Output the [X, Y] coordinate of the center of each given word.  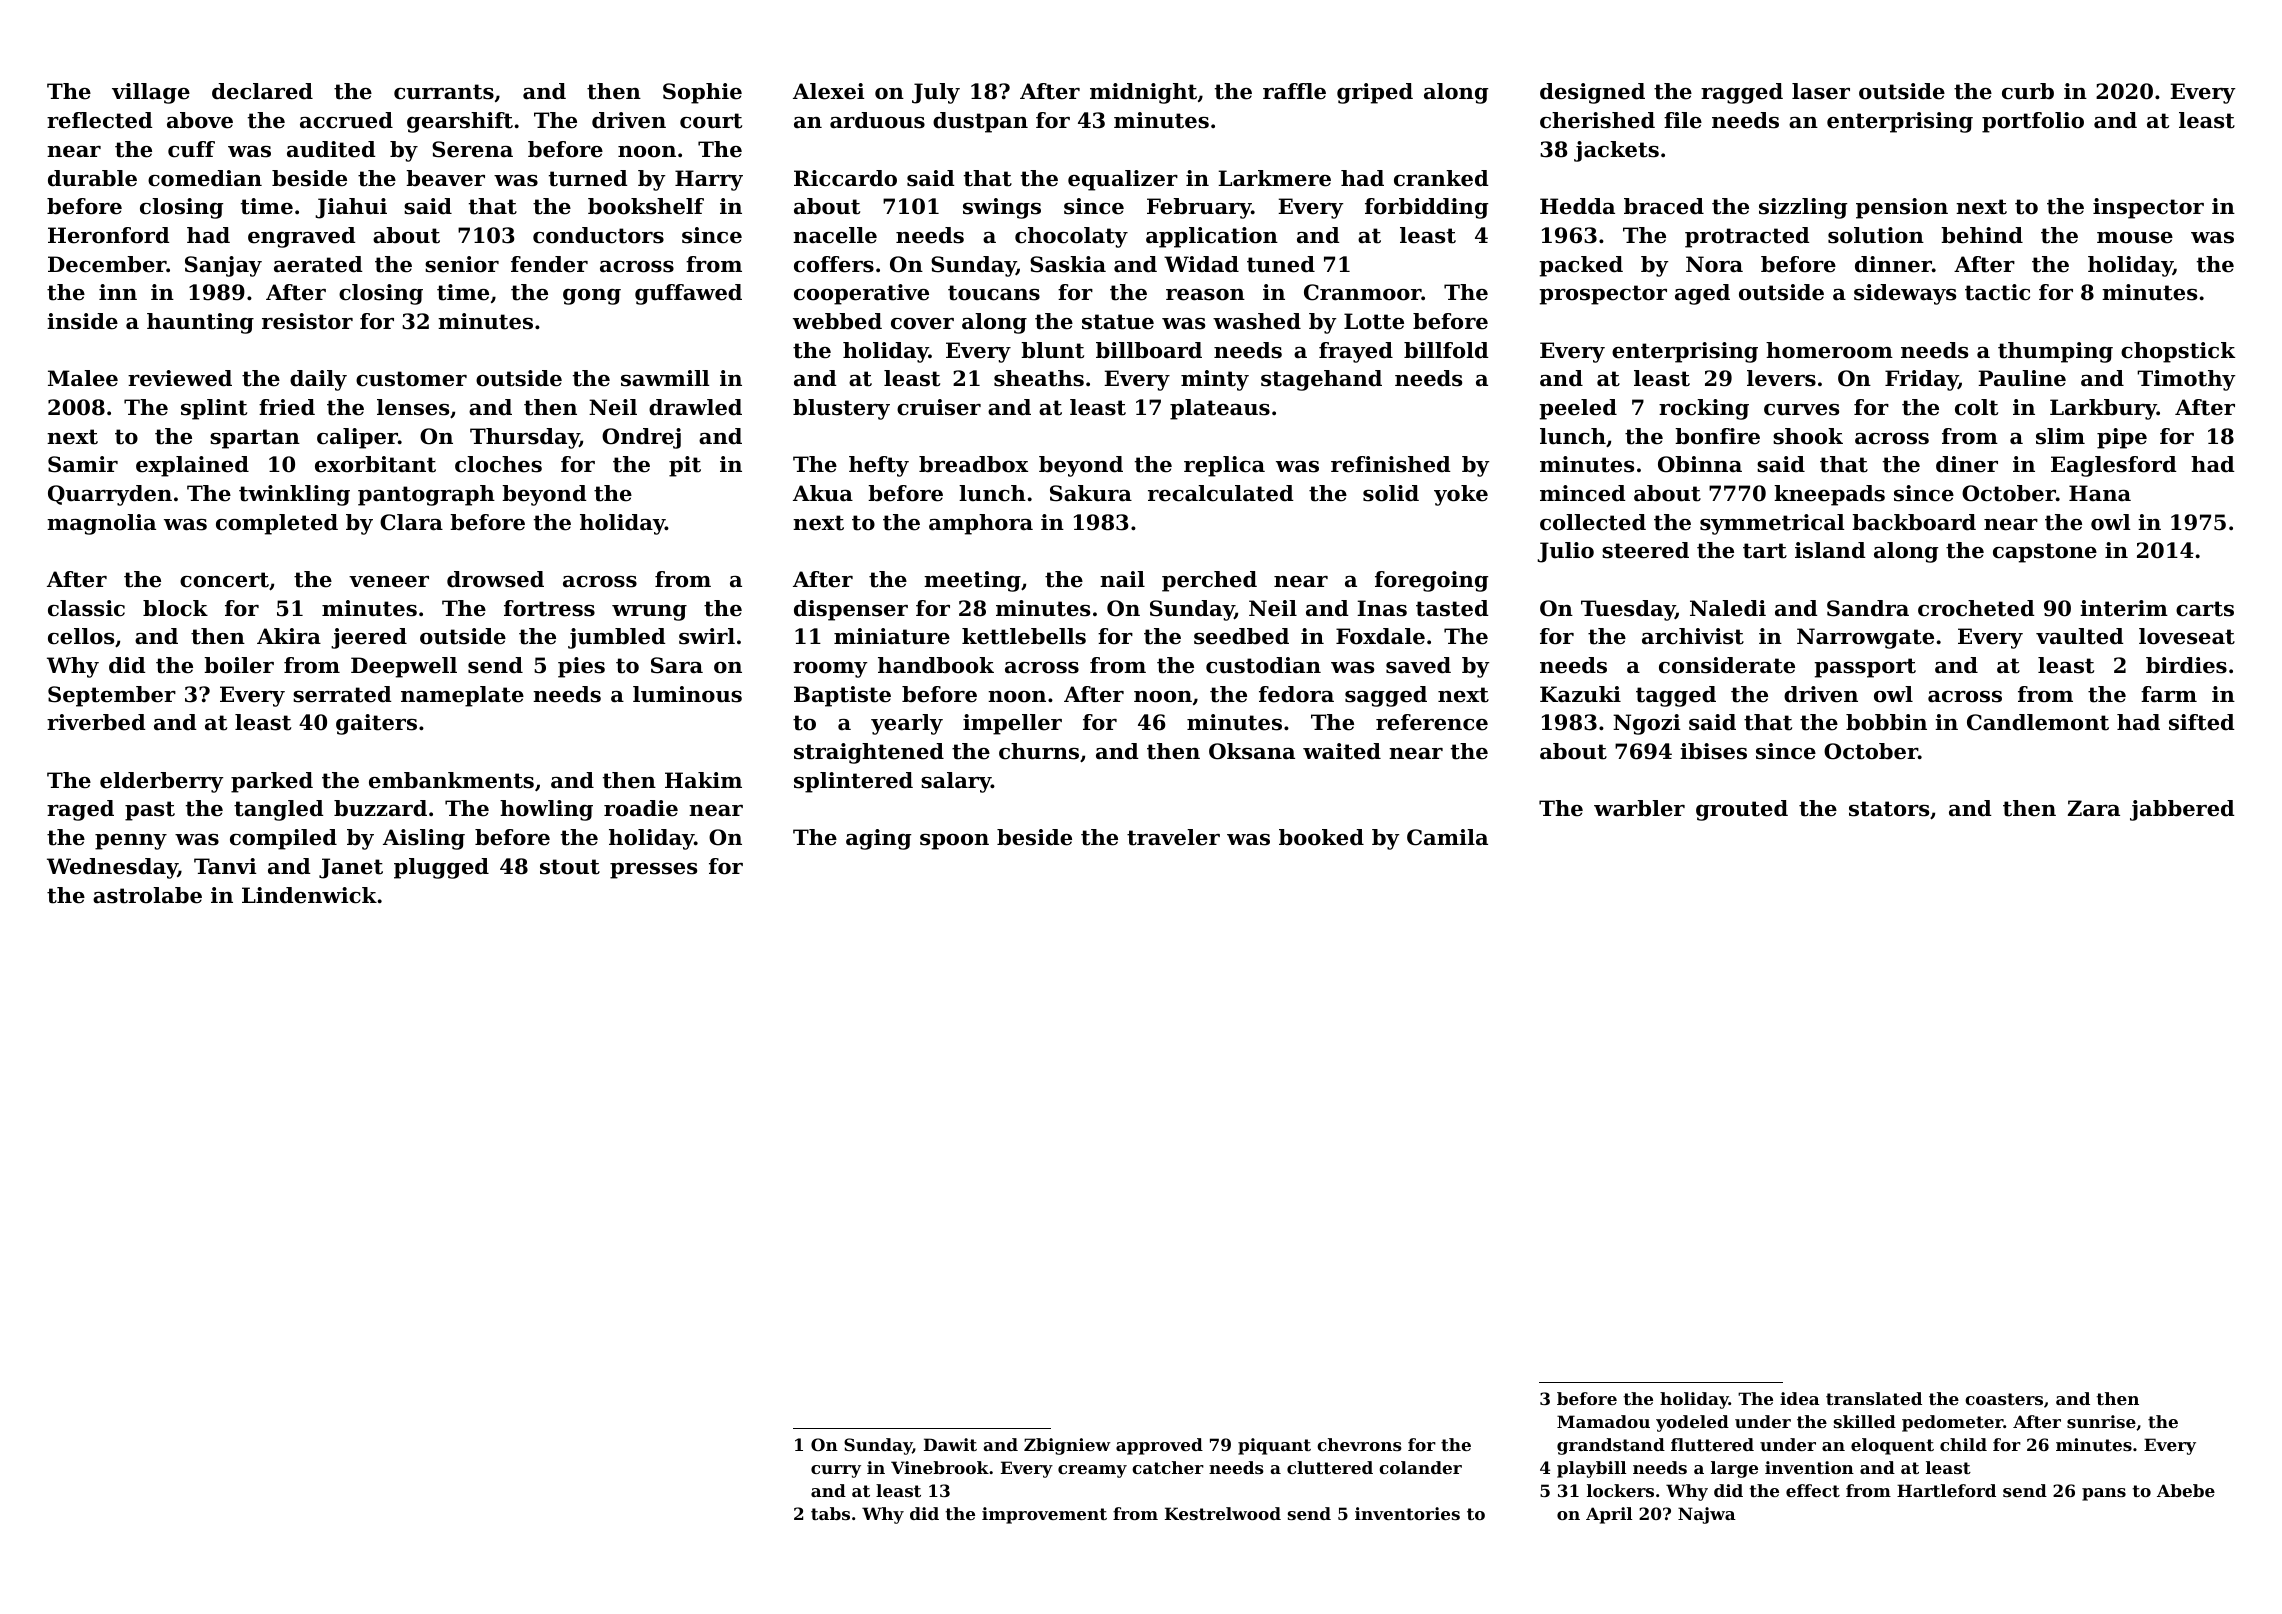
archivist [1693, 636]
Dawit [950, 1444]
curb [2028, 91]
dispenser [851, 610]
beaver [445, 178]
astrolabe [147, 895]
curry [836, 1471]
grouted [1742, 810]
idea [1800, 1398]
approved [1159, 1446]
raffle [1294, 91]
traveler [1173, 837]
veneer [389, 582]
